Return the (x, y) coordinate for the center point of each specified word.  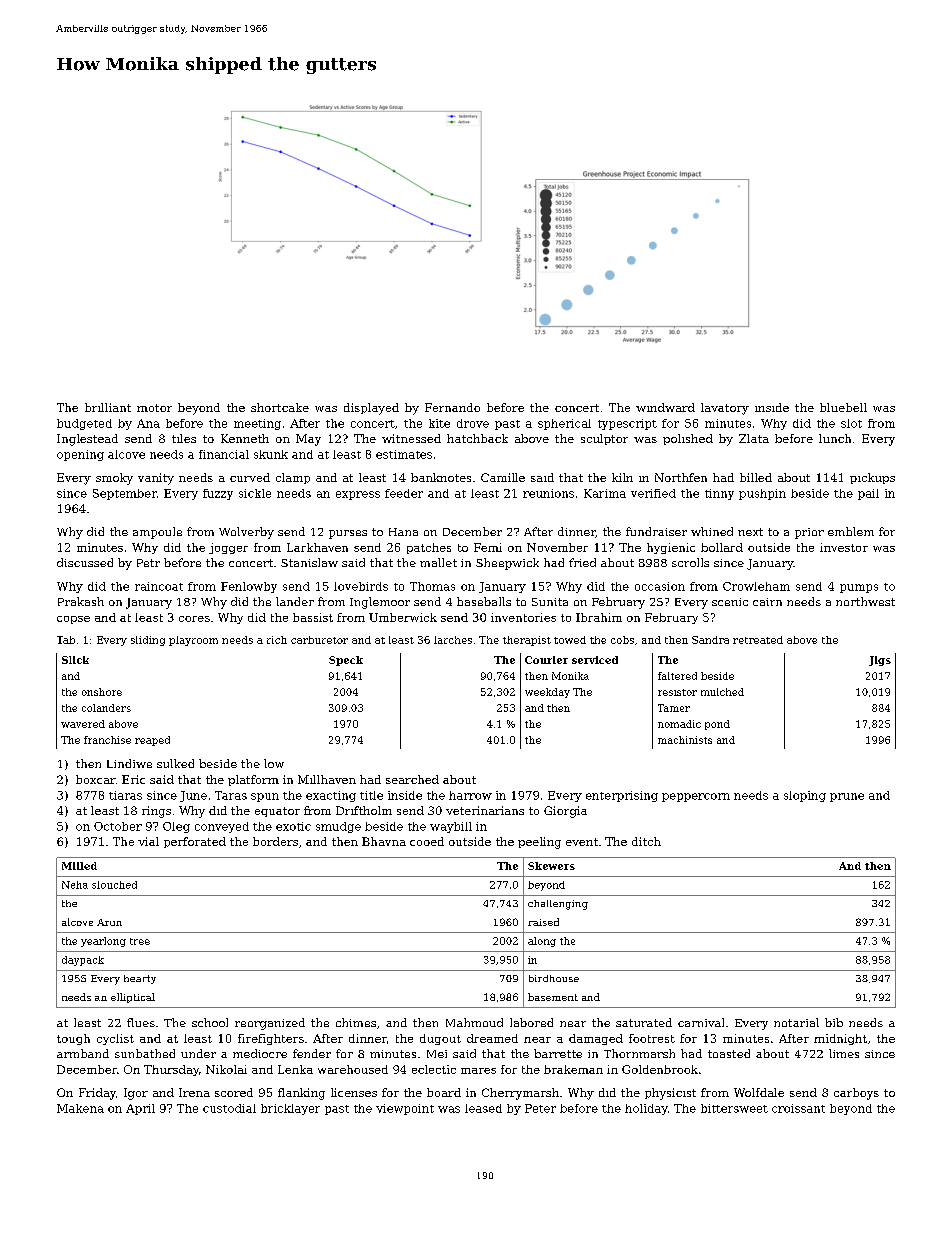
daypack (83, 961)
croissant (798, 1108)
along (542, 942)
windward (665, 407)
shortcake (280, 407)
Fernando (452, 407)
